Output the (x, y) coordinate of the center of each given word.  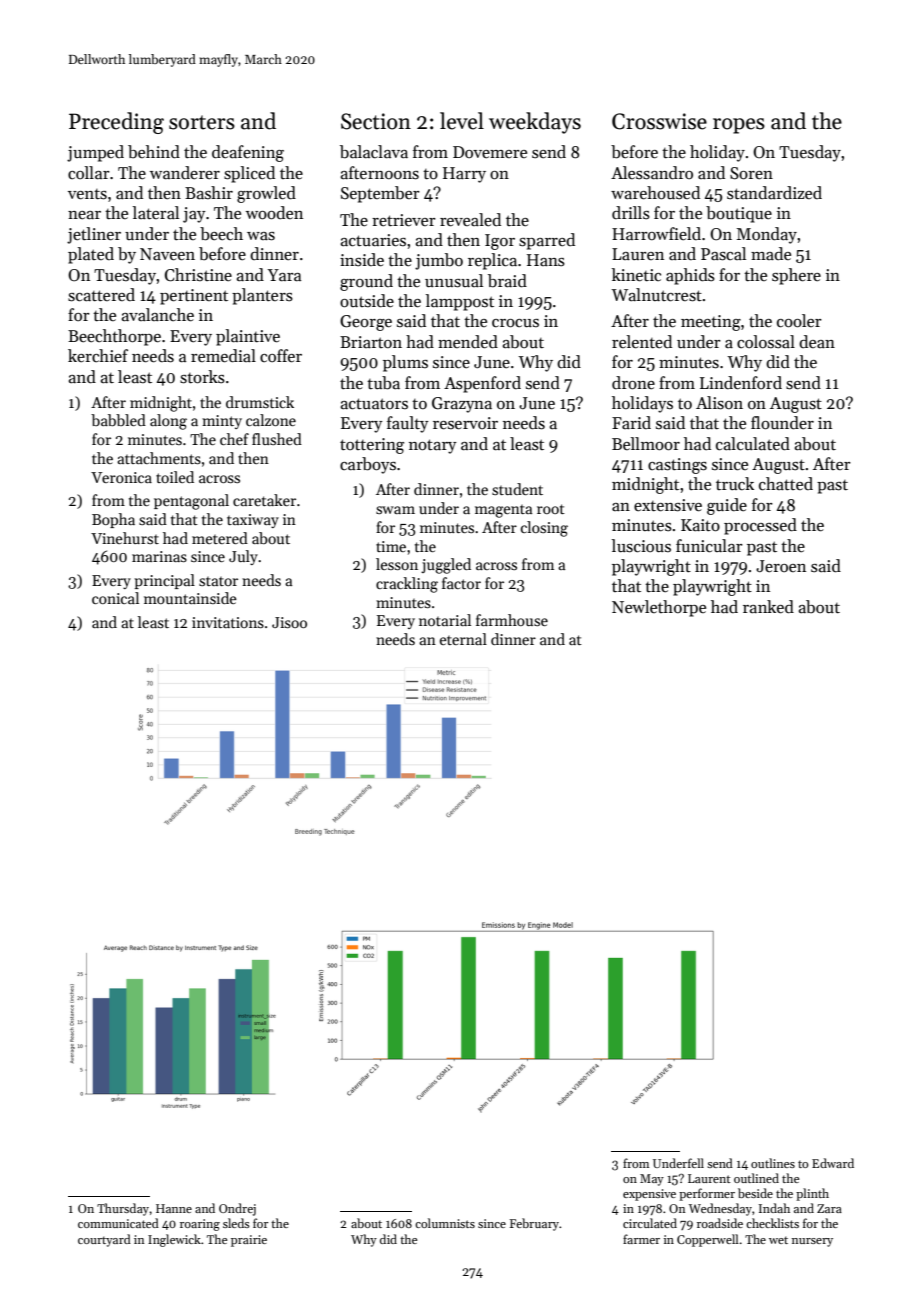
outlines (773, 1163)
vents (87, 194)
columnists (445, 1223)
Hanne (174, 1208)
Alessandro (652, 173)
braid (507, 281)
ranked (768, 607)
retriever (404, 220)
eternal (463, 639)
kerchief (98, 356)
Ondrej (237, 1209)
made (771, 253)
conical (115, 598)
